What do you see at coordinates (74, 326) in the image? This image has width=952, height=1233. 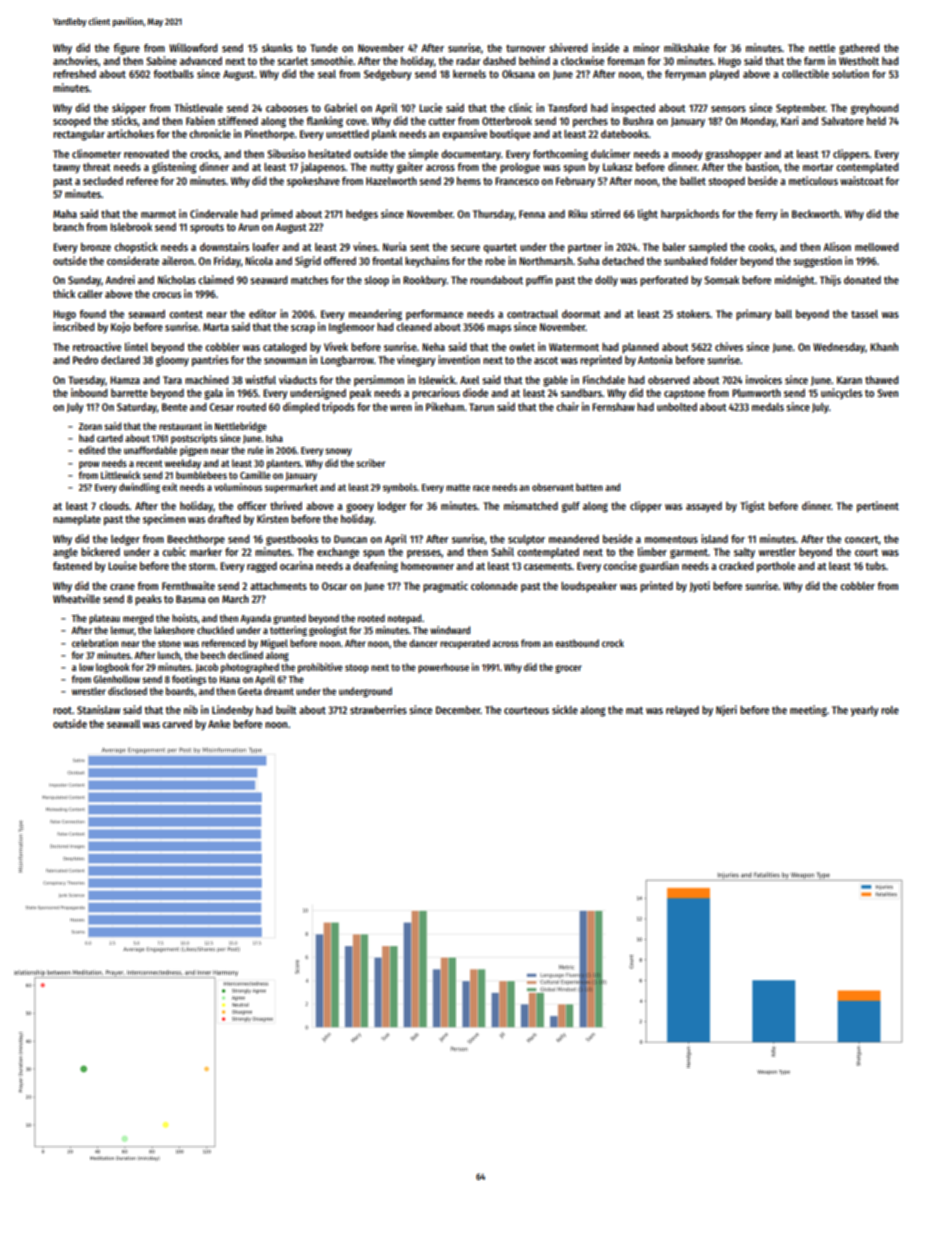 I see `inscribed` at bounding box center [74, 326].
